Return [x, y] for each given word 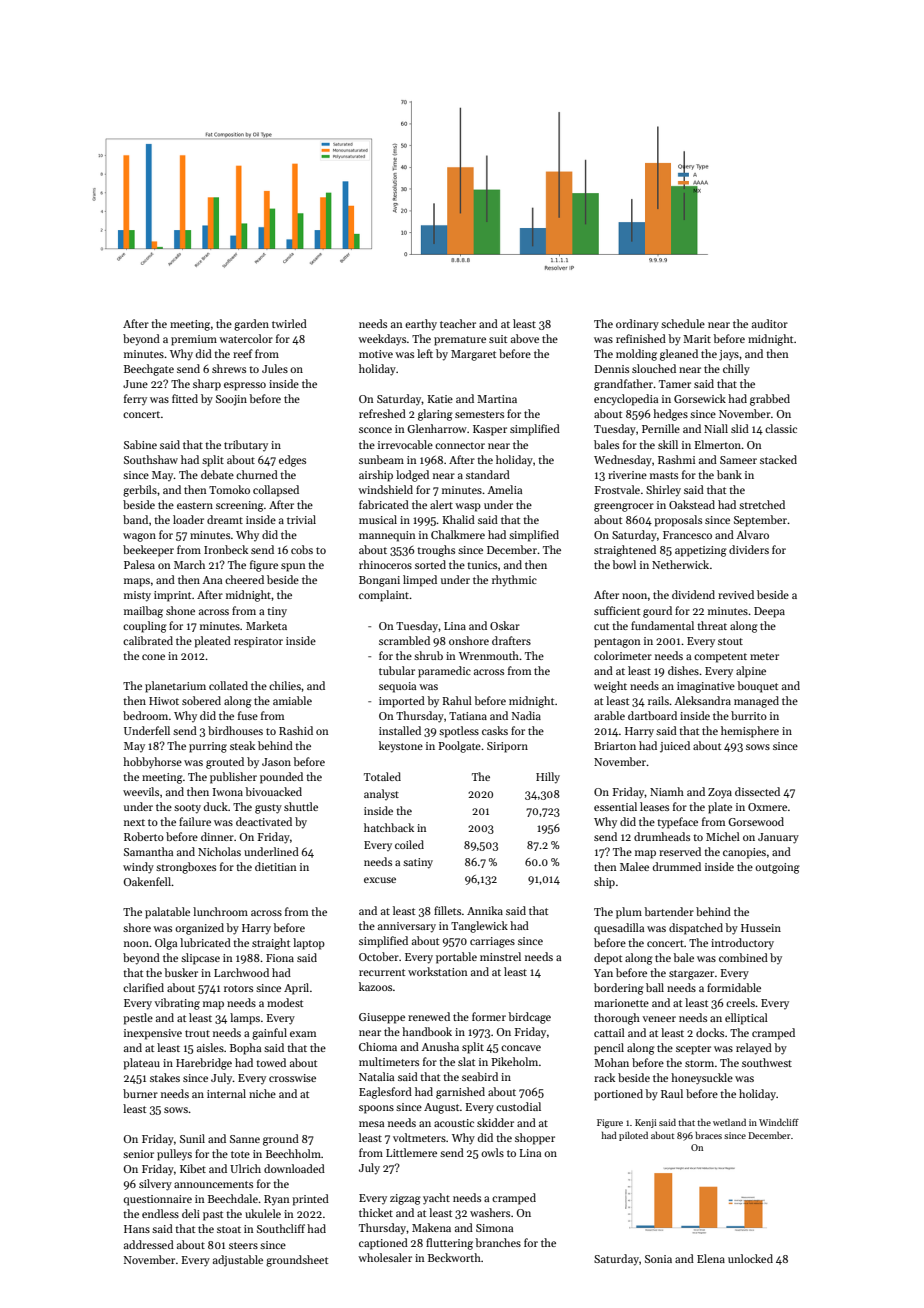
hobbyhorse [152, 762]
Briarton [615, 746]
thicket [376, 1212]
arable [609, 715]
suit [498, 339]
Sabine [140, 444]
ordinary [637, 325]
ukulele [263, 1213]
